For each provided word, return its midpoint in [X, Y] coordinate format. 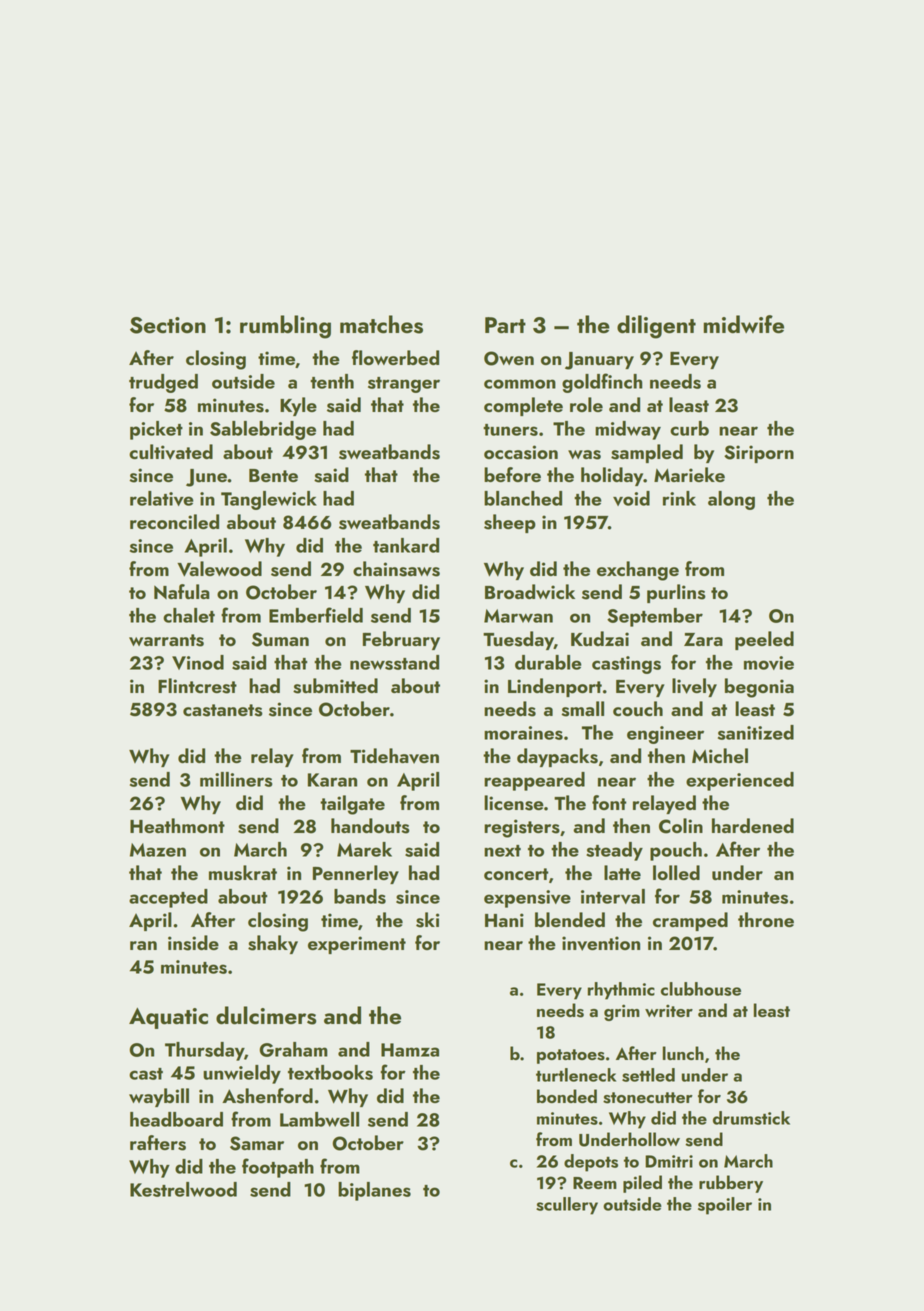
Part [505, 325]
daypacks [557, 757]
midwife [743, 324]
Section [168, 325]
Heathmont [177, 825]
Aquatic [168, 1018]
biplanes [374, 1191]
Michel [720, 755]
